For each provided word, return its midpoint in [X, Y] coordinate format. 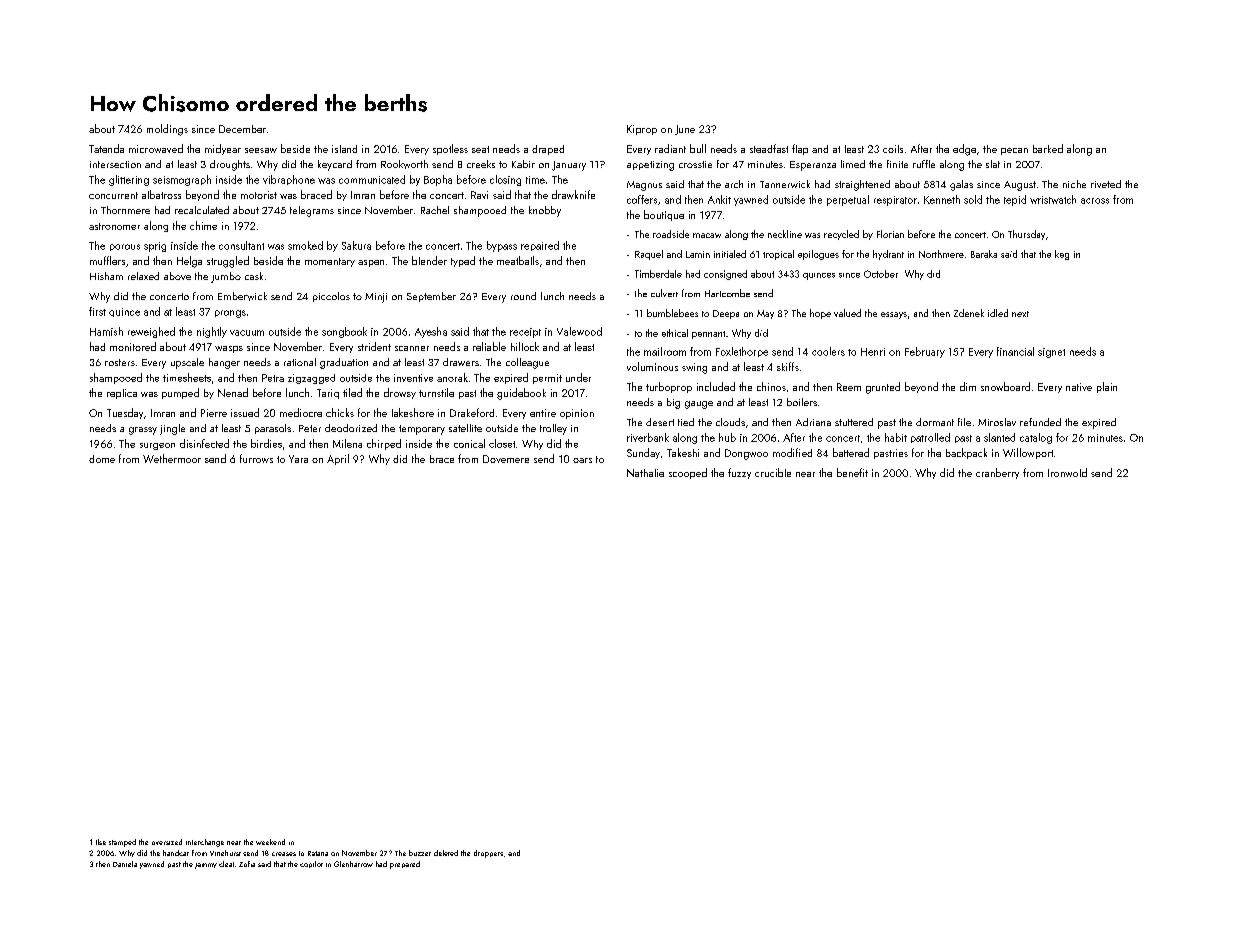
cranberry [997, 473]
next [1020, 314]
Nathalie [645, 473]
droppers [488, 854]
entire [543, 413]
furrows [256, 458]
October [881, 274]
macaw [707, 235]
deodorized [351, 428]
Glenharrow [353, 864]
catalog [1036, 438]
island [344, 149]
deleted [446, 853]
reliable [489, 346]
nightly [212, 332]
